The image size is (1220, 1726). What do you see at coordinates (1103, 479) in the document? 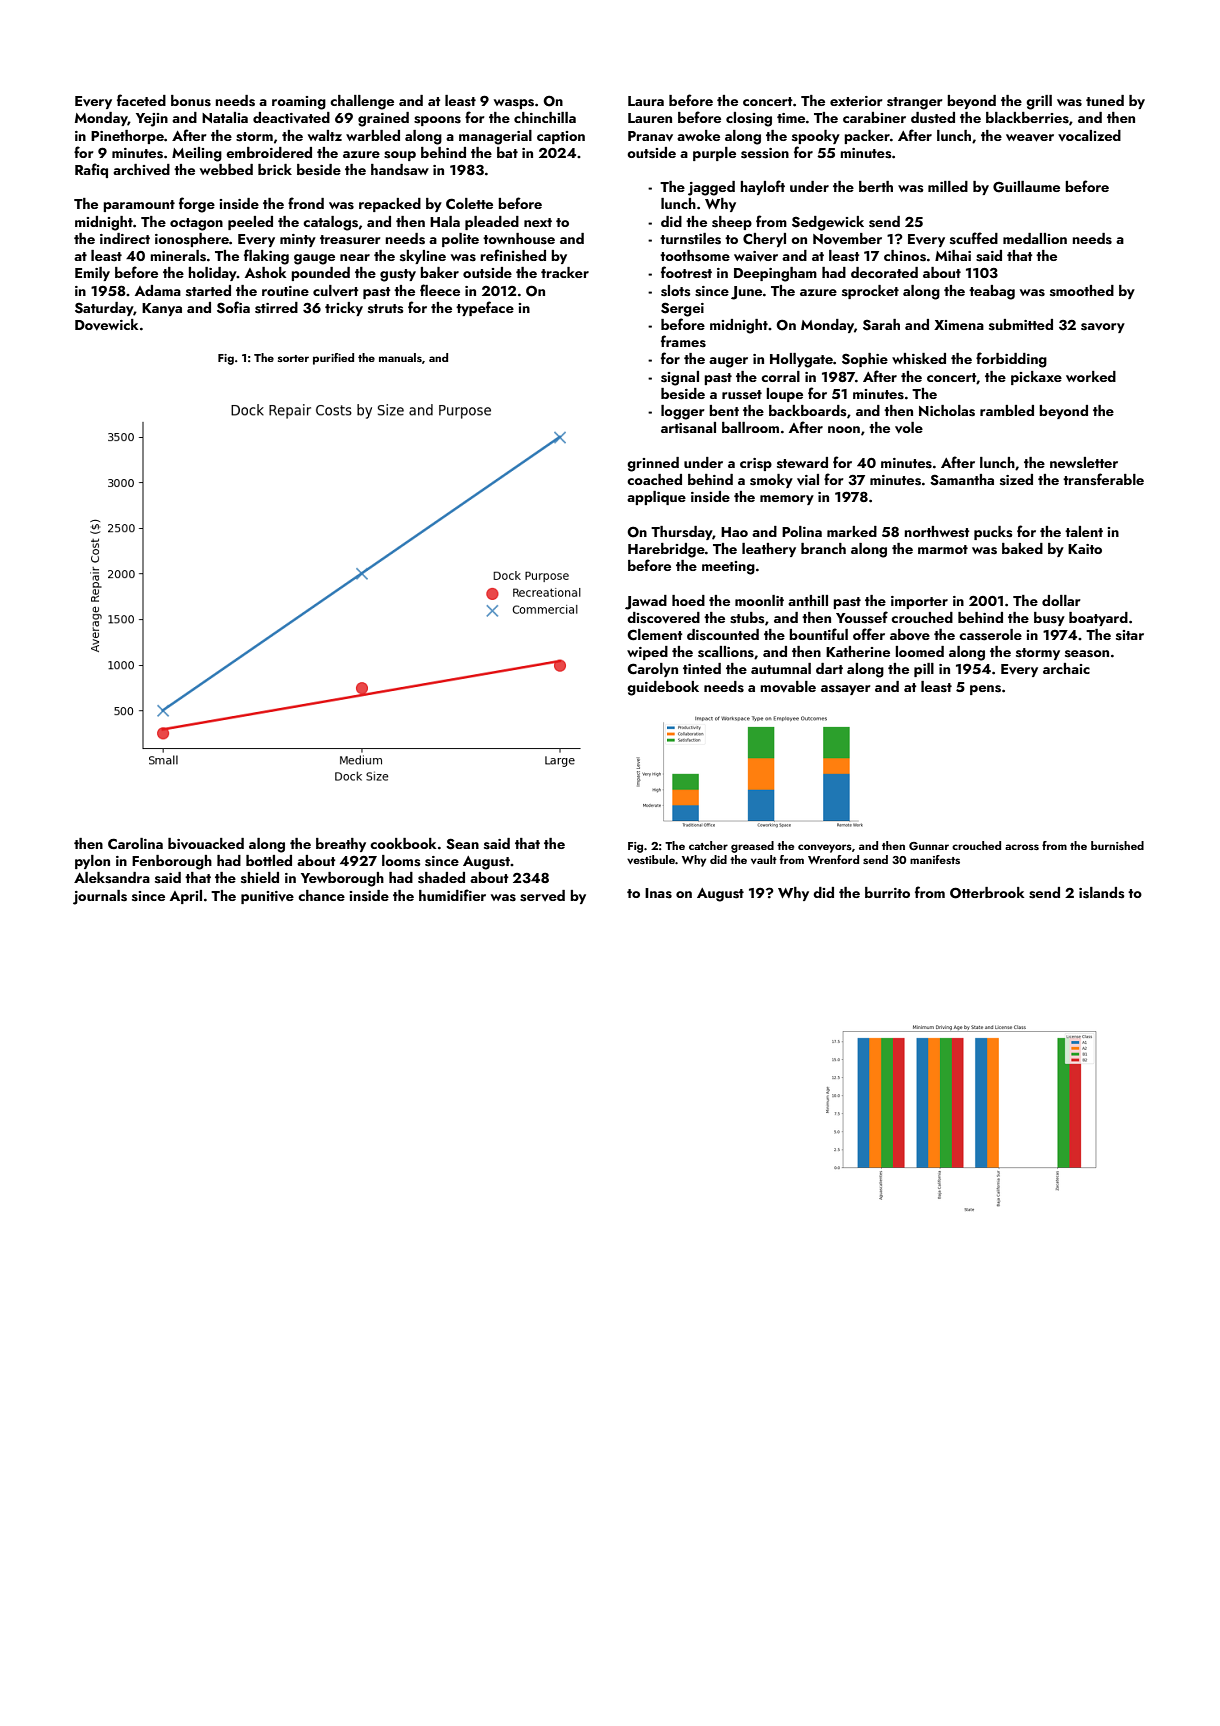
I see `transferable` at bounding box center [1103, 479].
